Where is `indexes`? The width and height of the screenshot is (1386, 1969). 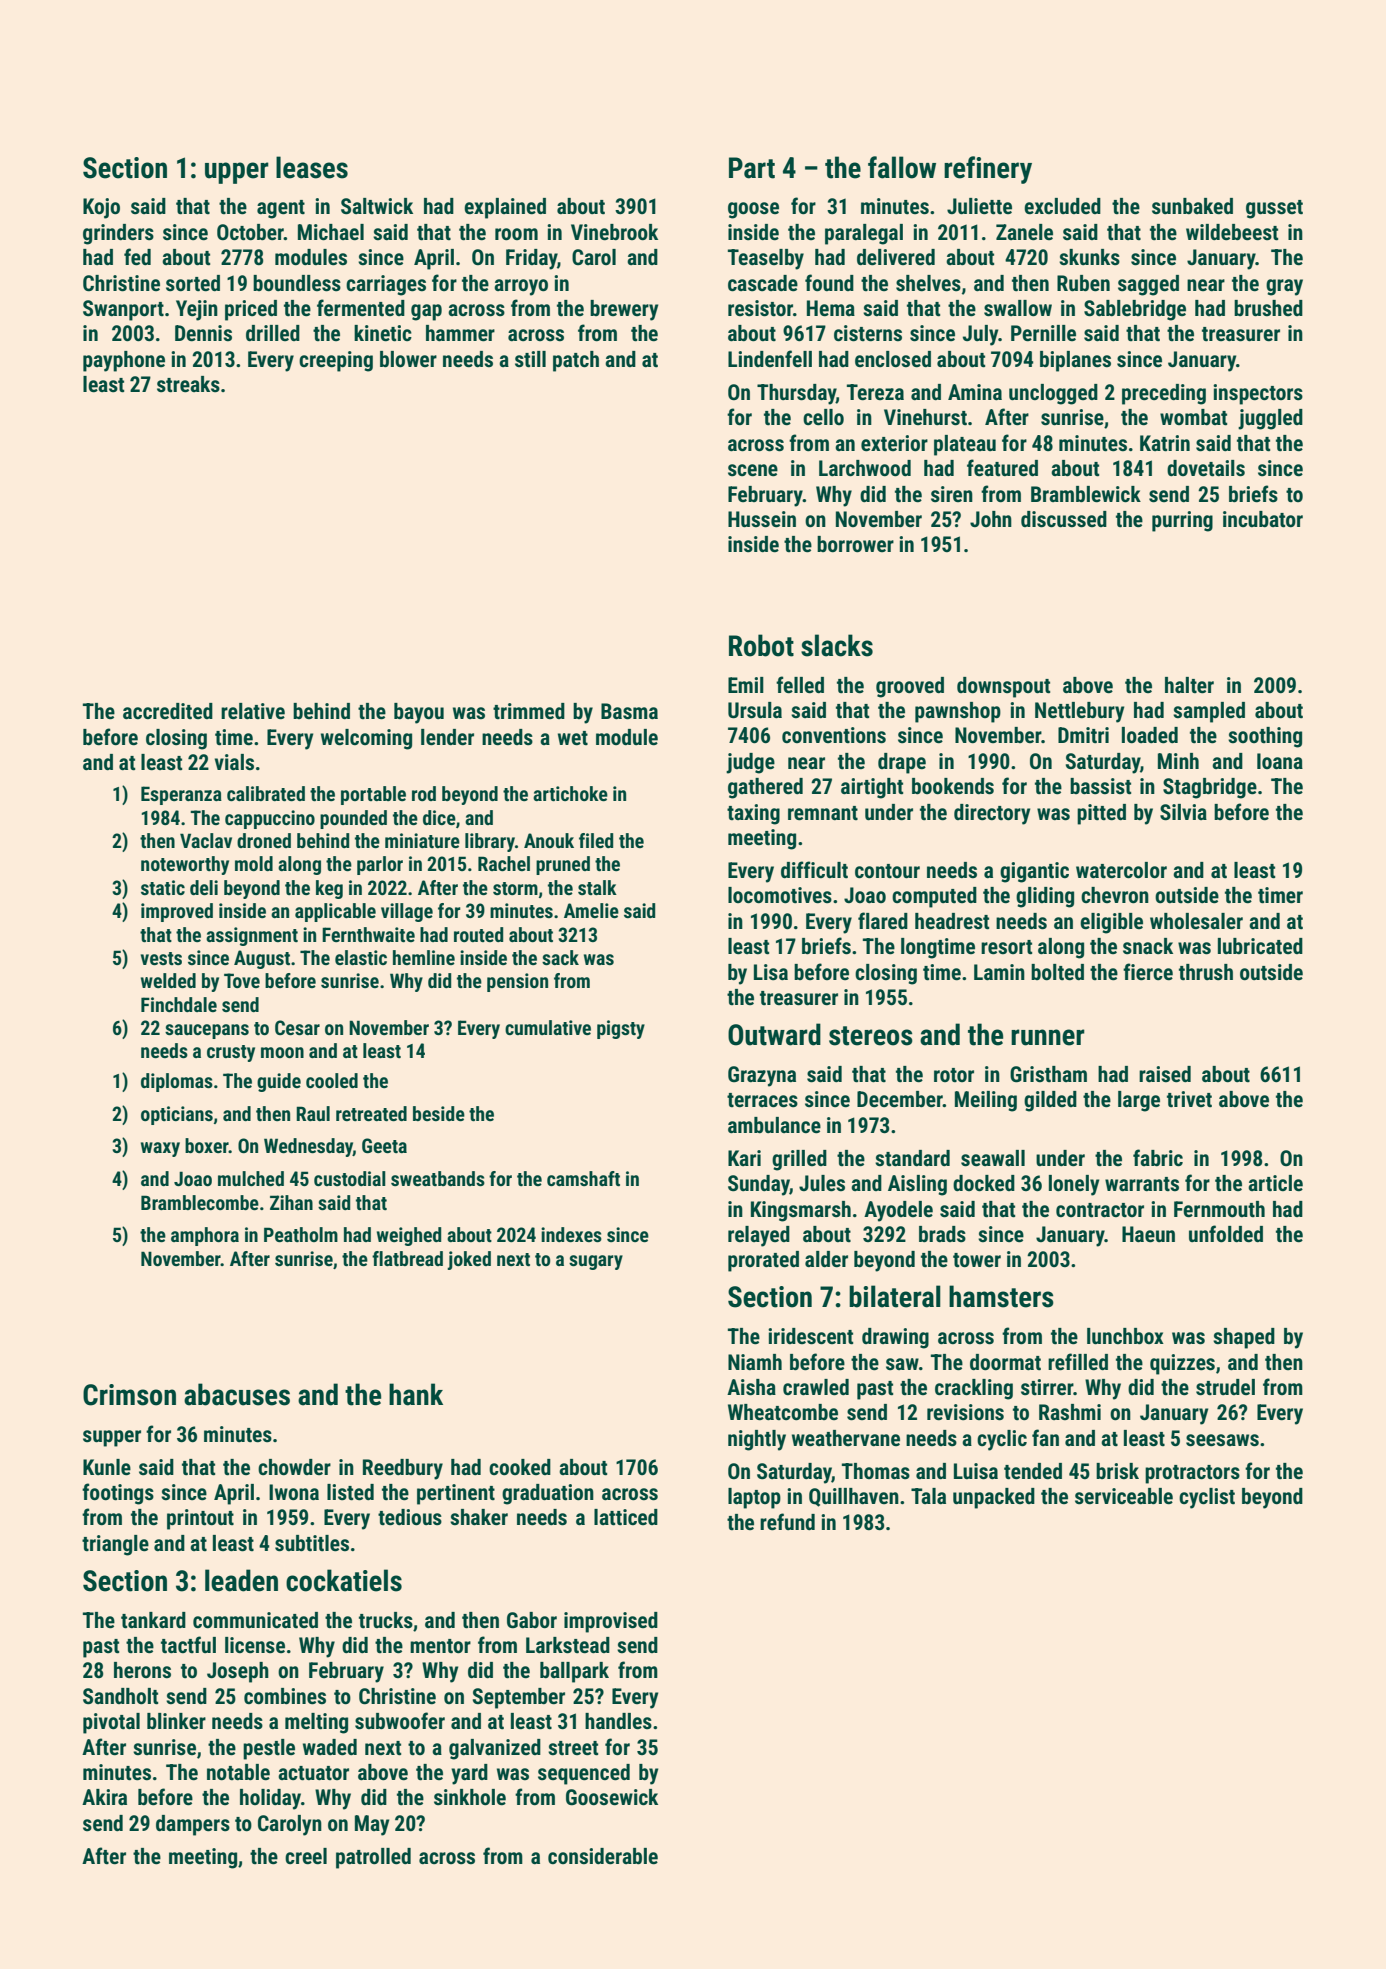
indexes is located at coordinates (571, 1234).
